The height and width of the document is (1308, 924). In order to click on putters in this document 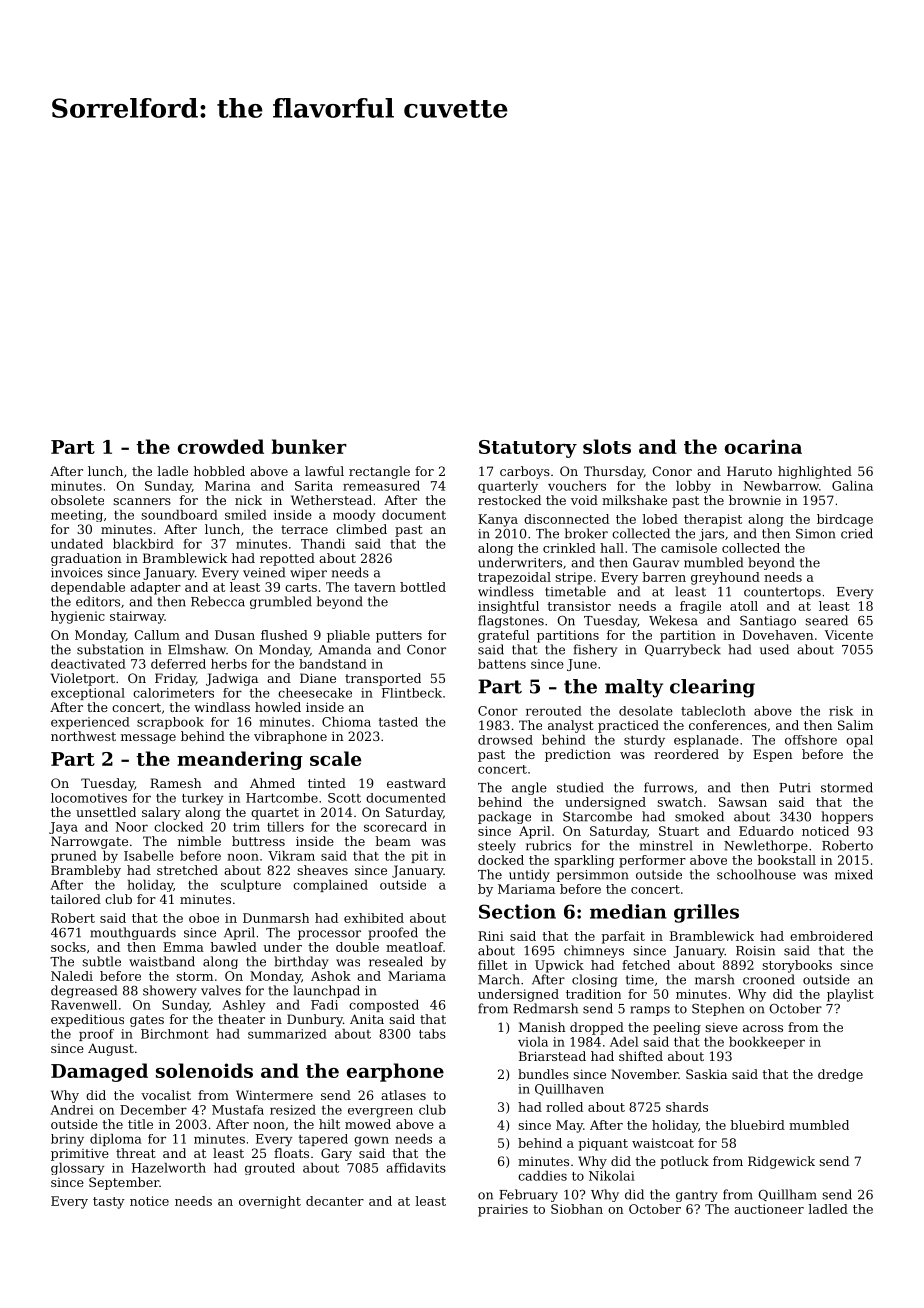, I will do `click(399, 637)`.
